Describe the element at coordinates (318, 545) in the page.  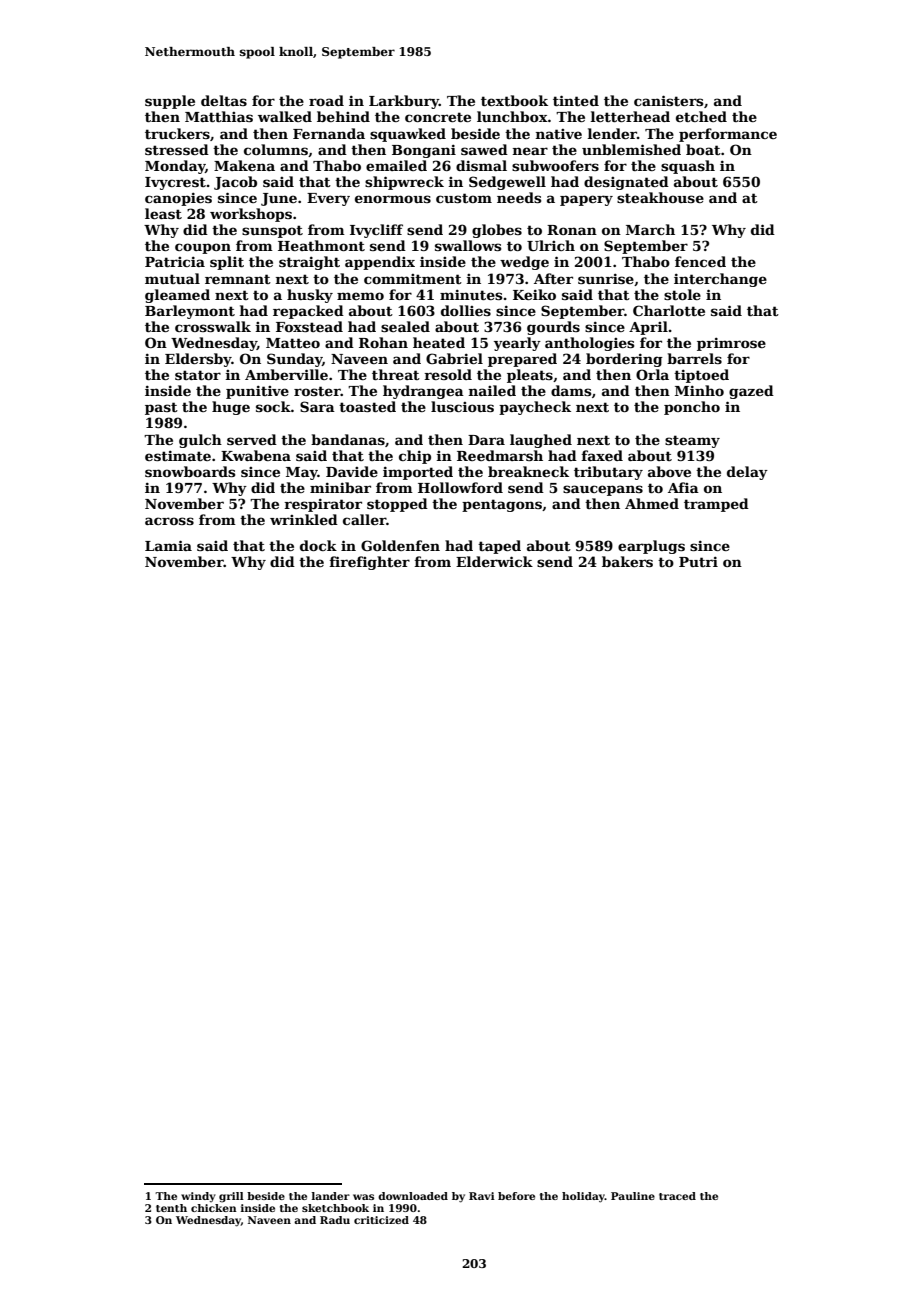
I see `dock` at that location.
